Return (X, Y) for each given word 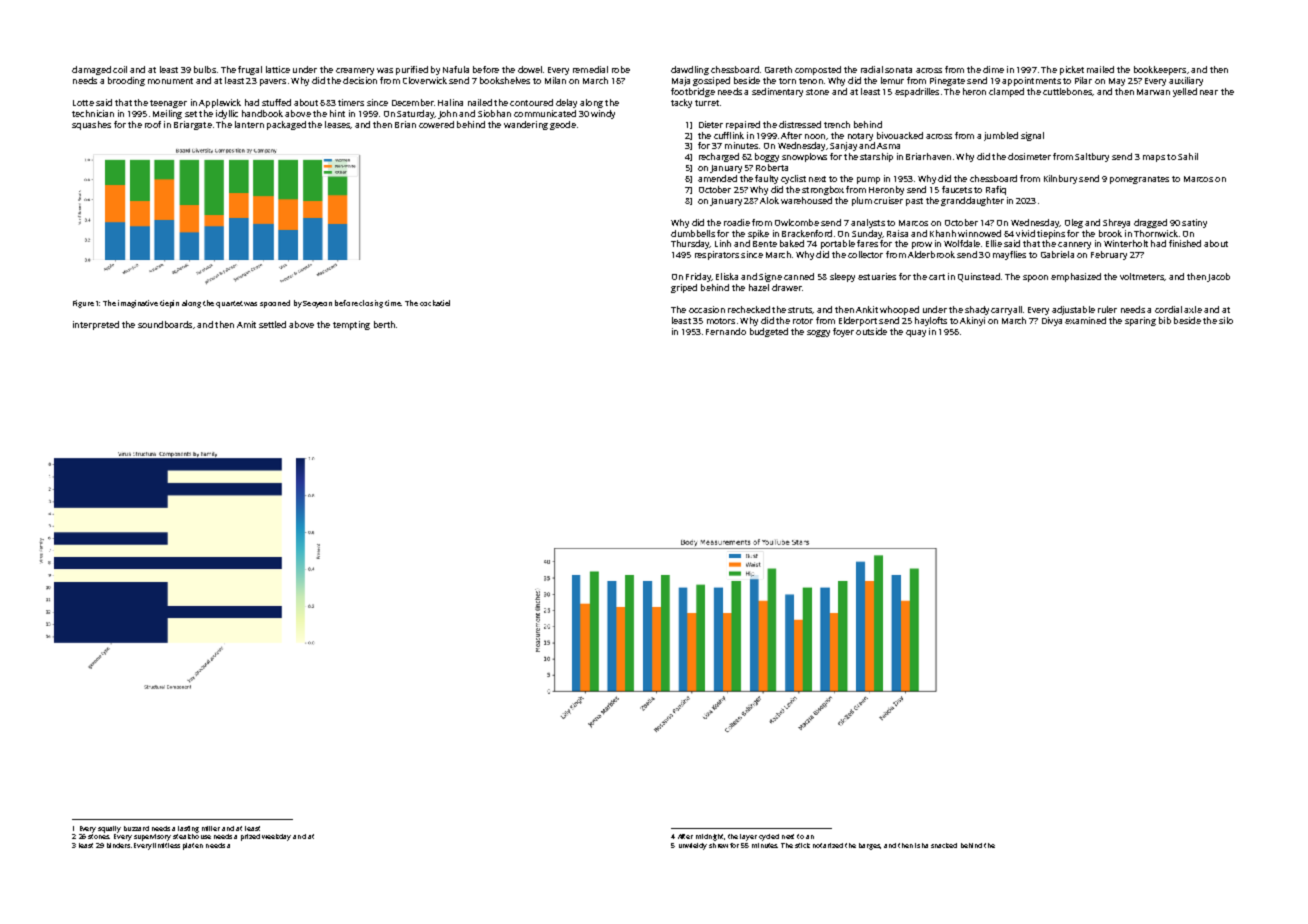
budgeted (769, 332)
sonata (898, 70)
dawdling (690, 70)
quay (916, 333)
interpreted (96, 325)
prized (250, 837)
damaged (91, 70)
